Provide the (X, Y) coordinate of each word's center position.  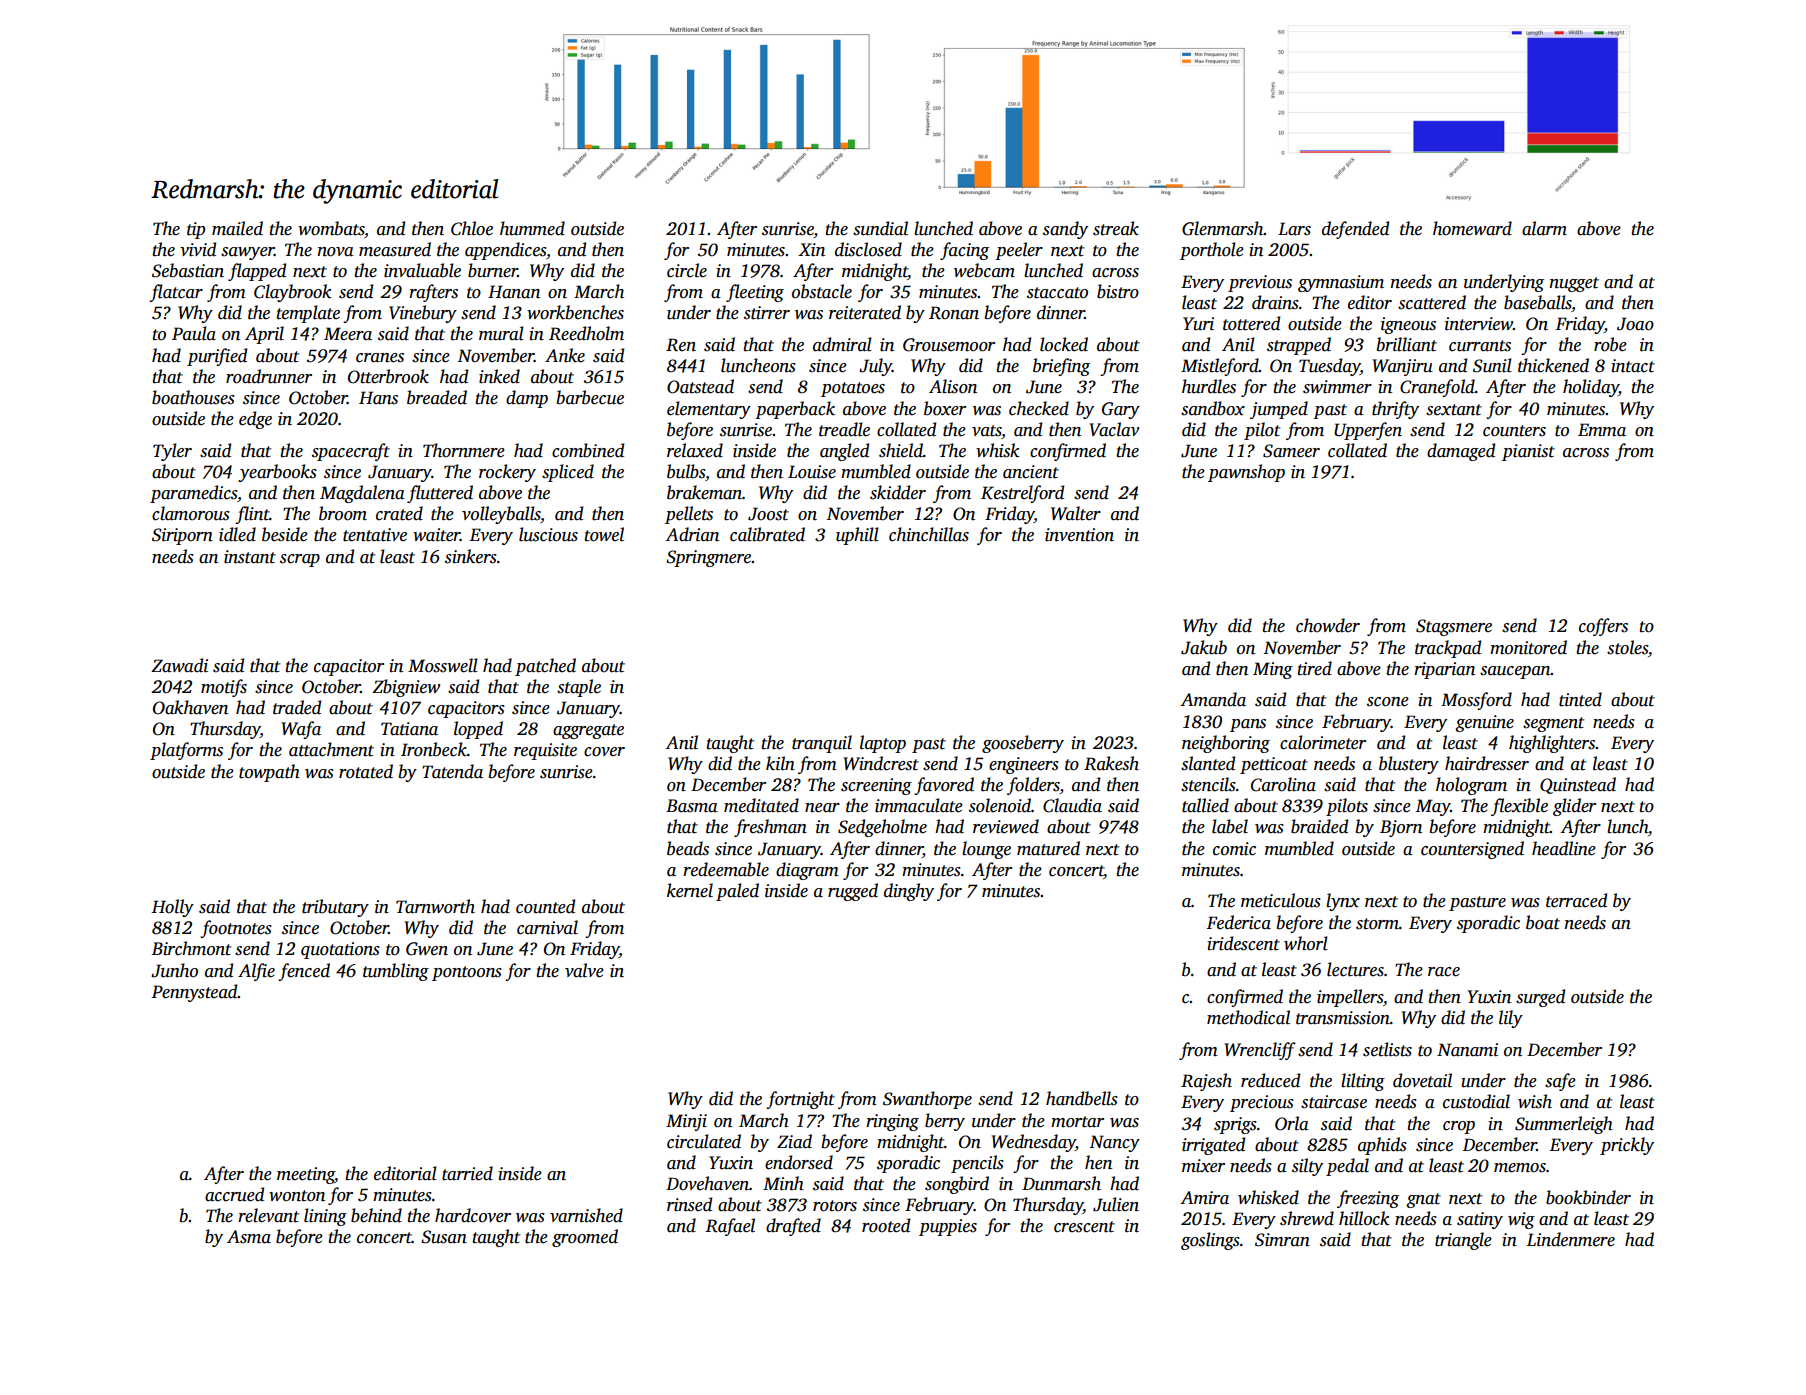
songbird (957, 1185)
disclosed (868, 249)
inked (499, 376)
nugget (1574, 284)
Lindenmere (1570, 1239)
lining (325, 1217)
